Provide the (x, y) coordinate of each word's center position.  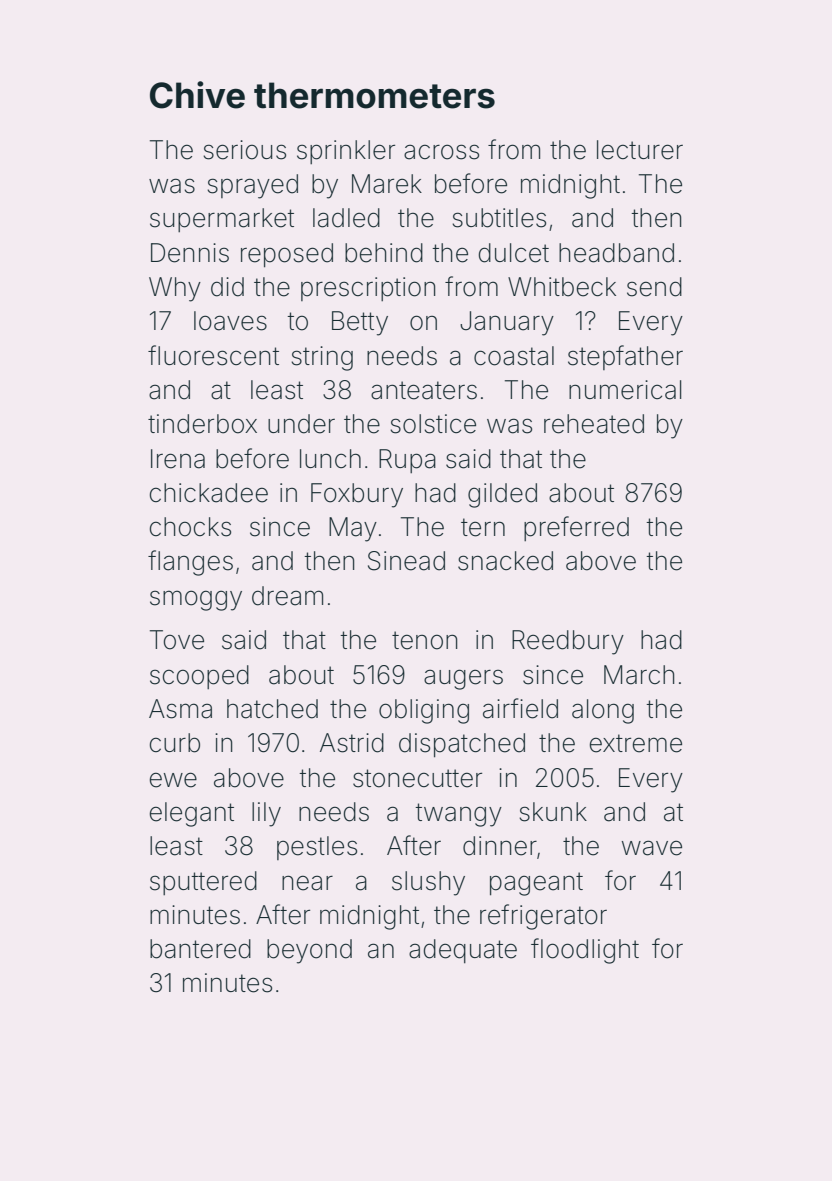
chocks (190, 527)
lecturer (640, 150)
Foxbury (357, 495)
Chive (197, 95)
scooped (199, 677)
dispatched (462, 745)
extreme (636, 743)
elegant (192, 814)
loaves (230, 321)
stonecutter (417, 778)
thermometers (374, 95)
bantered (200, 949)
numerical (625, 390)
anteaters (424, 390)
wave (652, 848)
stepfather (625, 357)
